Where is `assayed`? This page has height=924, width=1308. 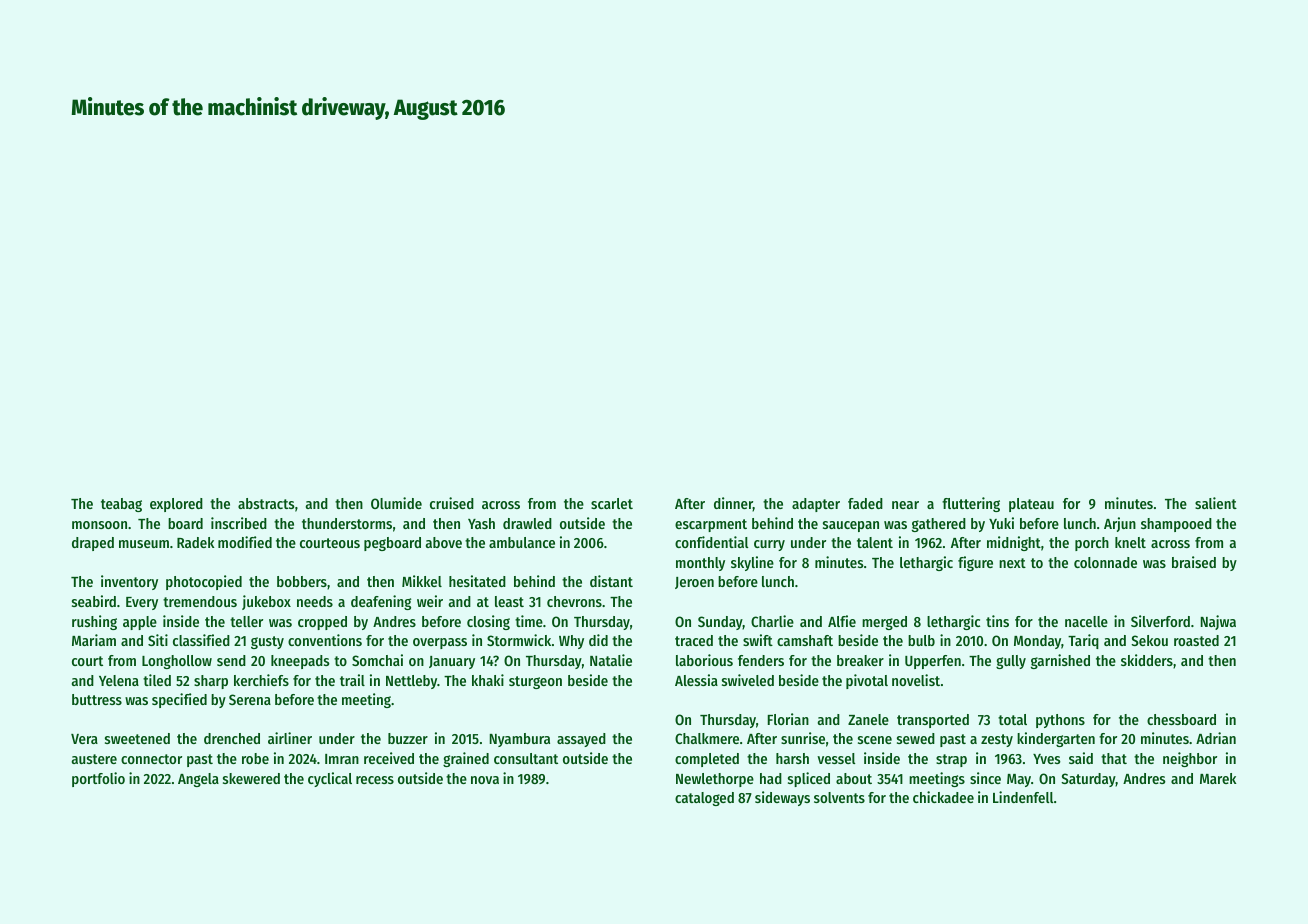 assayed is located at coordinates (581, 740).
